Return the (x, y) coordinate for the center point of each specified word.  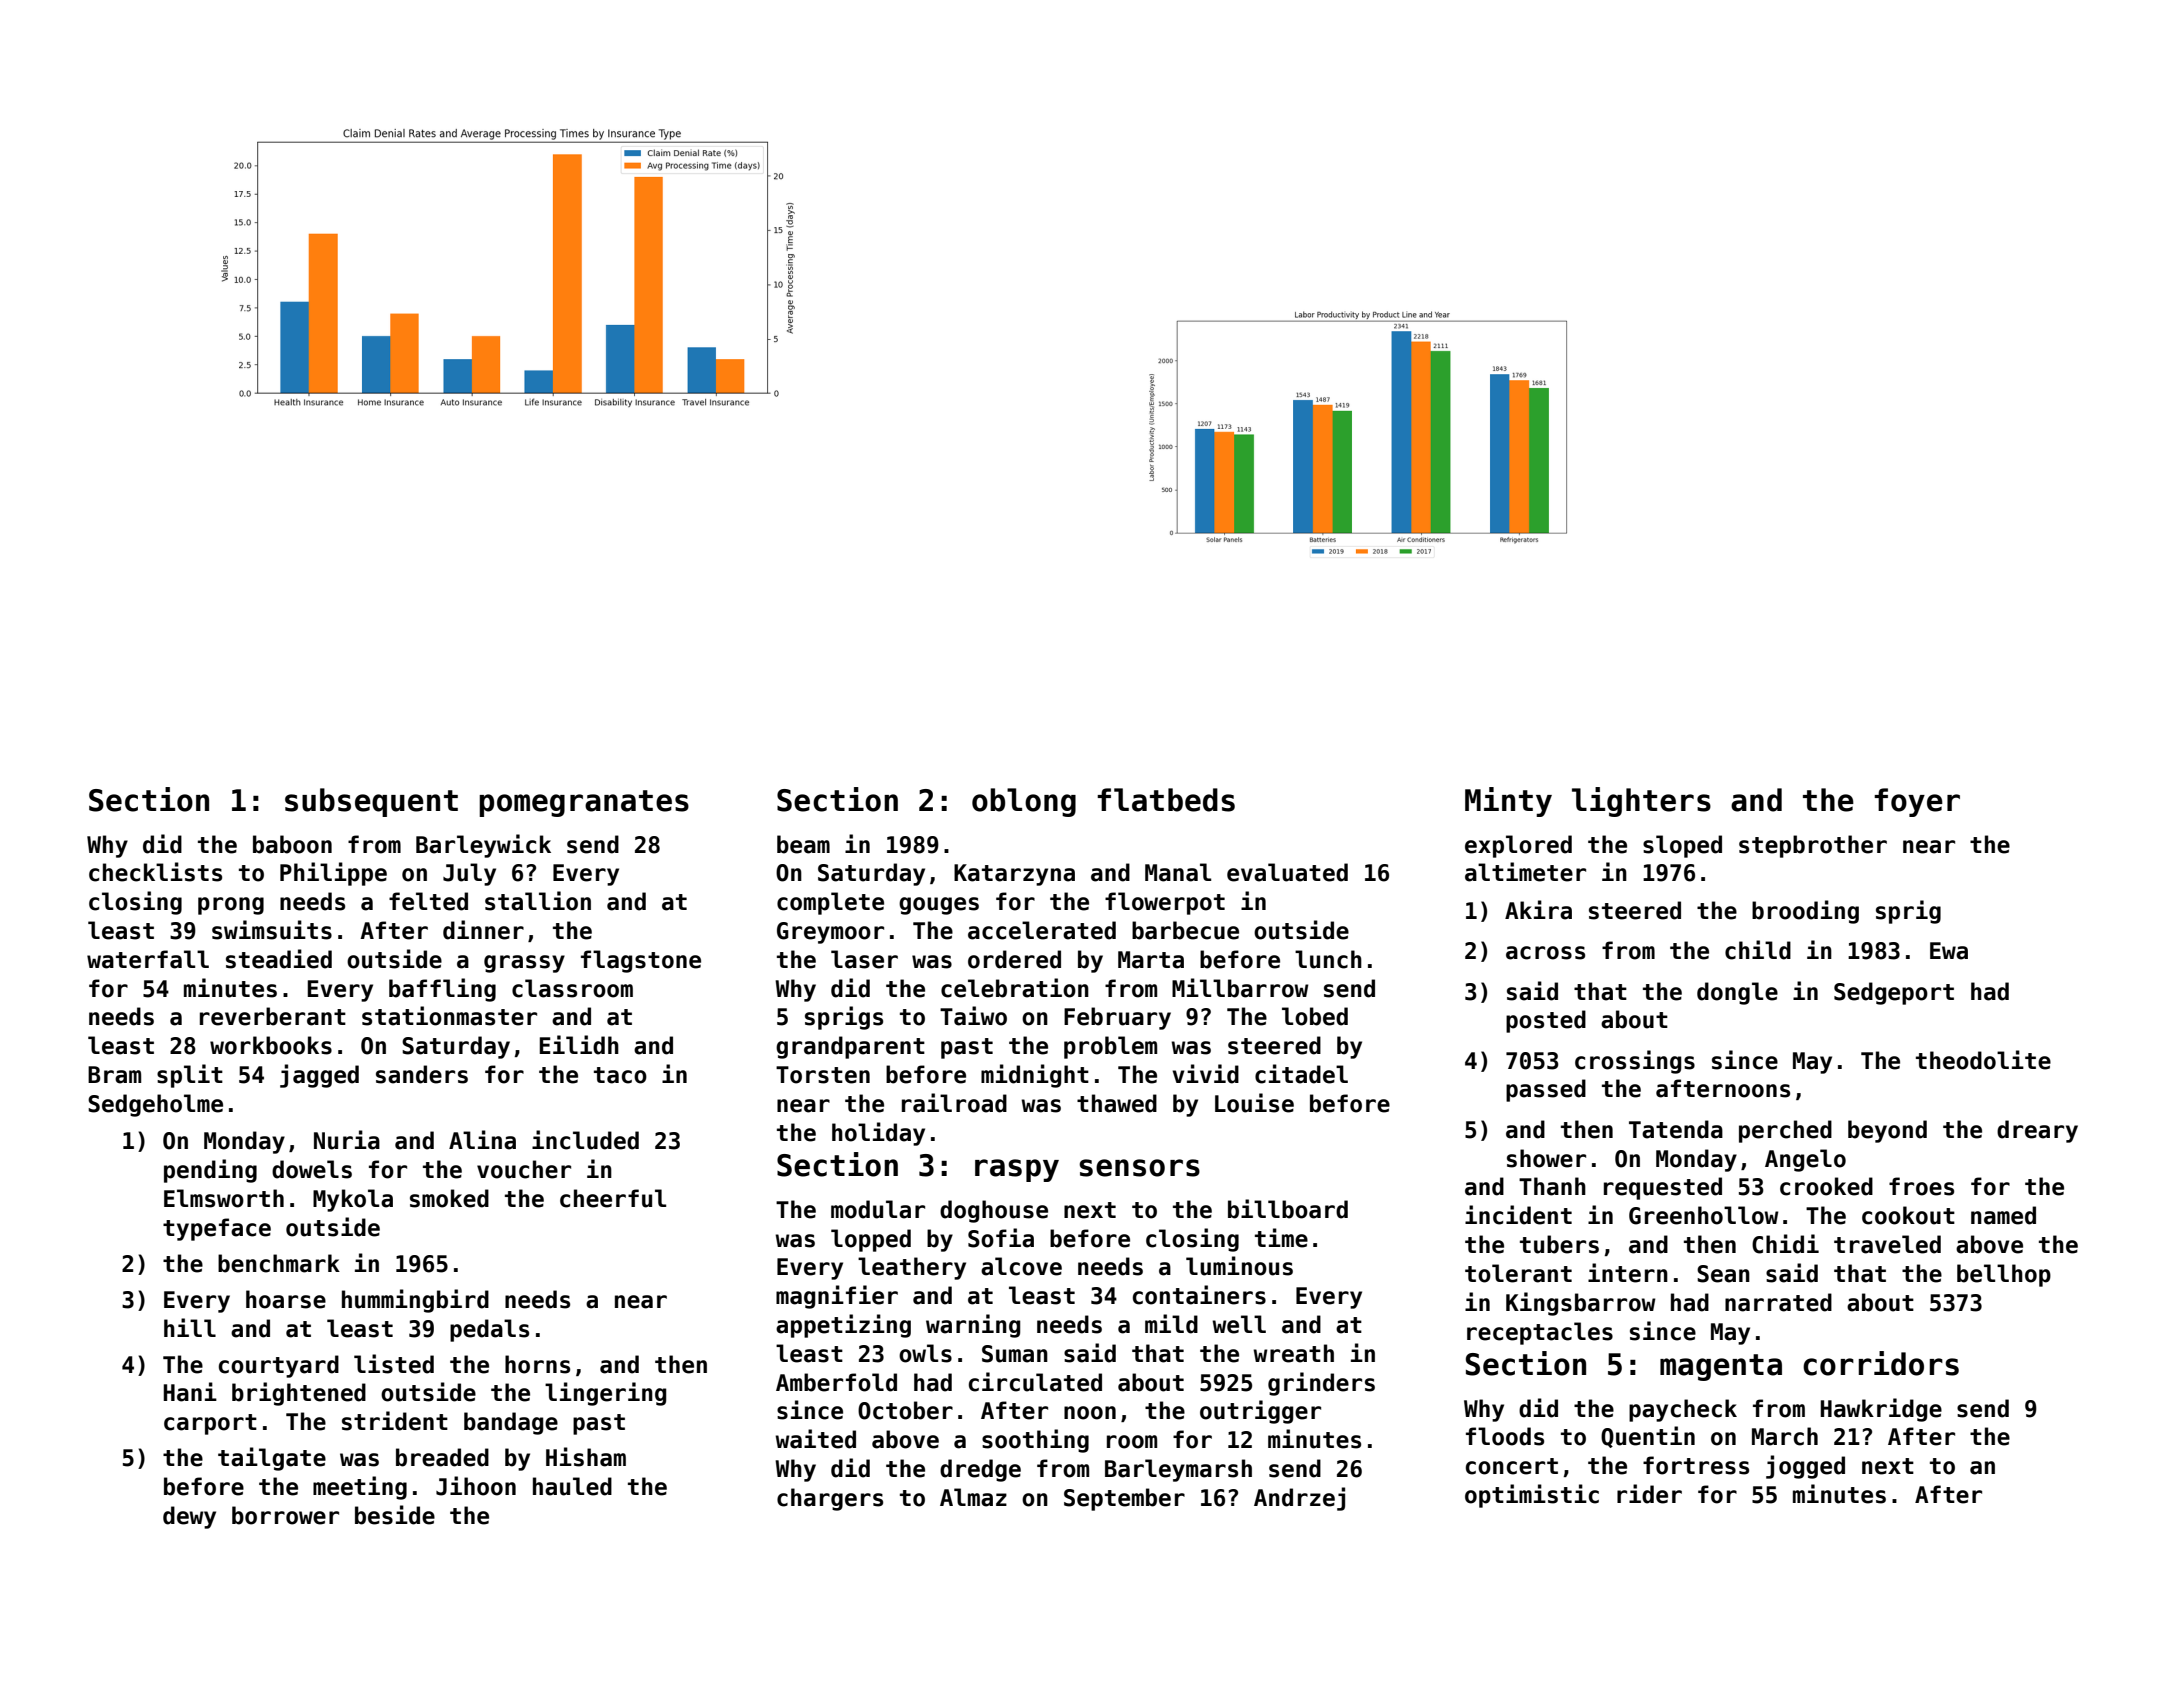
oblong (1024, 802)
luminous (1239, 1266)
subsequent (371, 802)
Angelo (1805, 1160)
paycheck (1683, 1410)
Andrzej (1299, 1499)
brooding (1805, 912)
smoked (449, 1198)
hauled (572, 1486)
